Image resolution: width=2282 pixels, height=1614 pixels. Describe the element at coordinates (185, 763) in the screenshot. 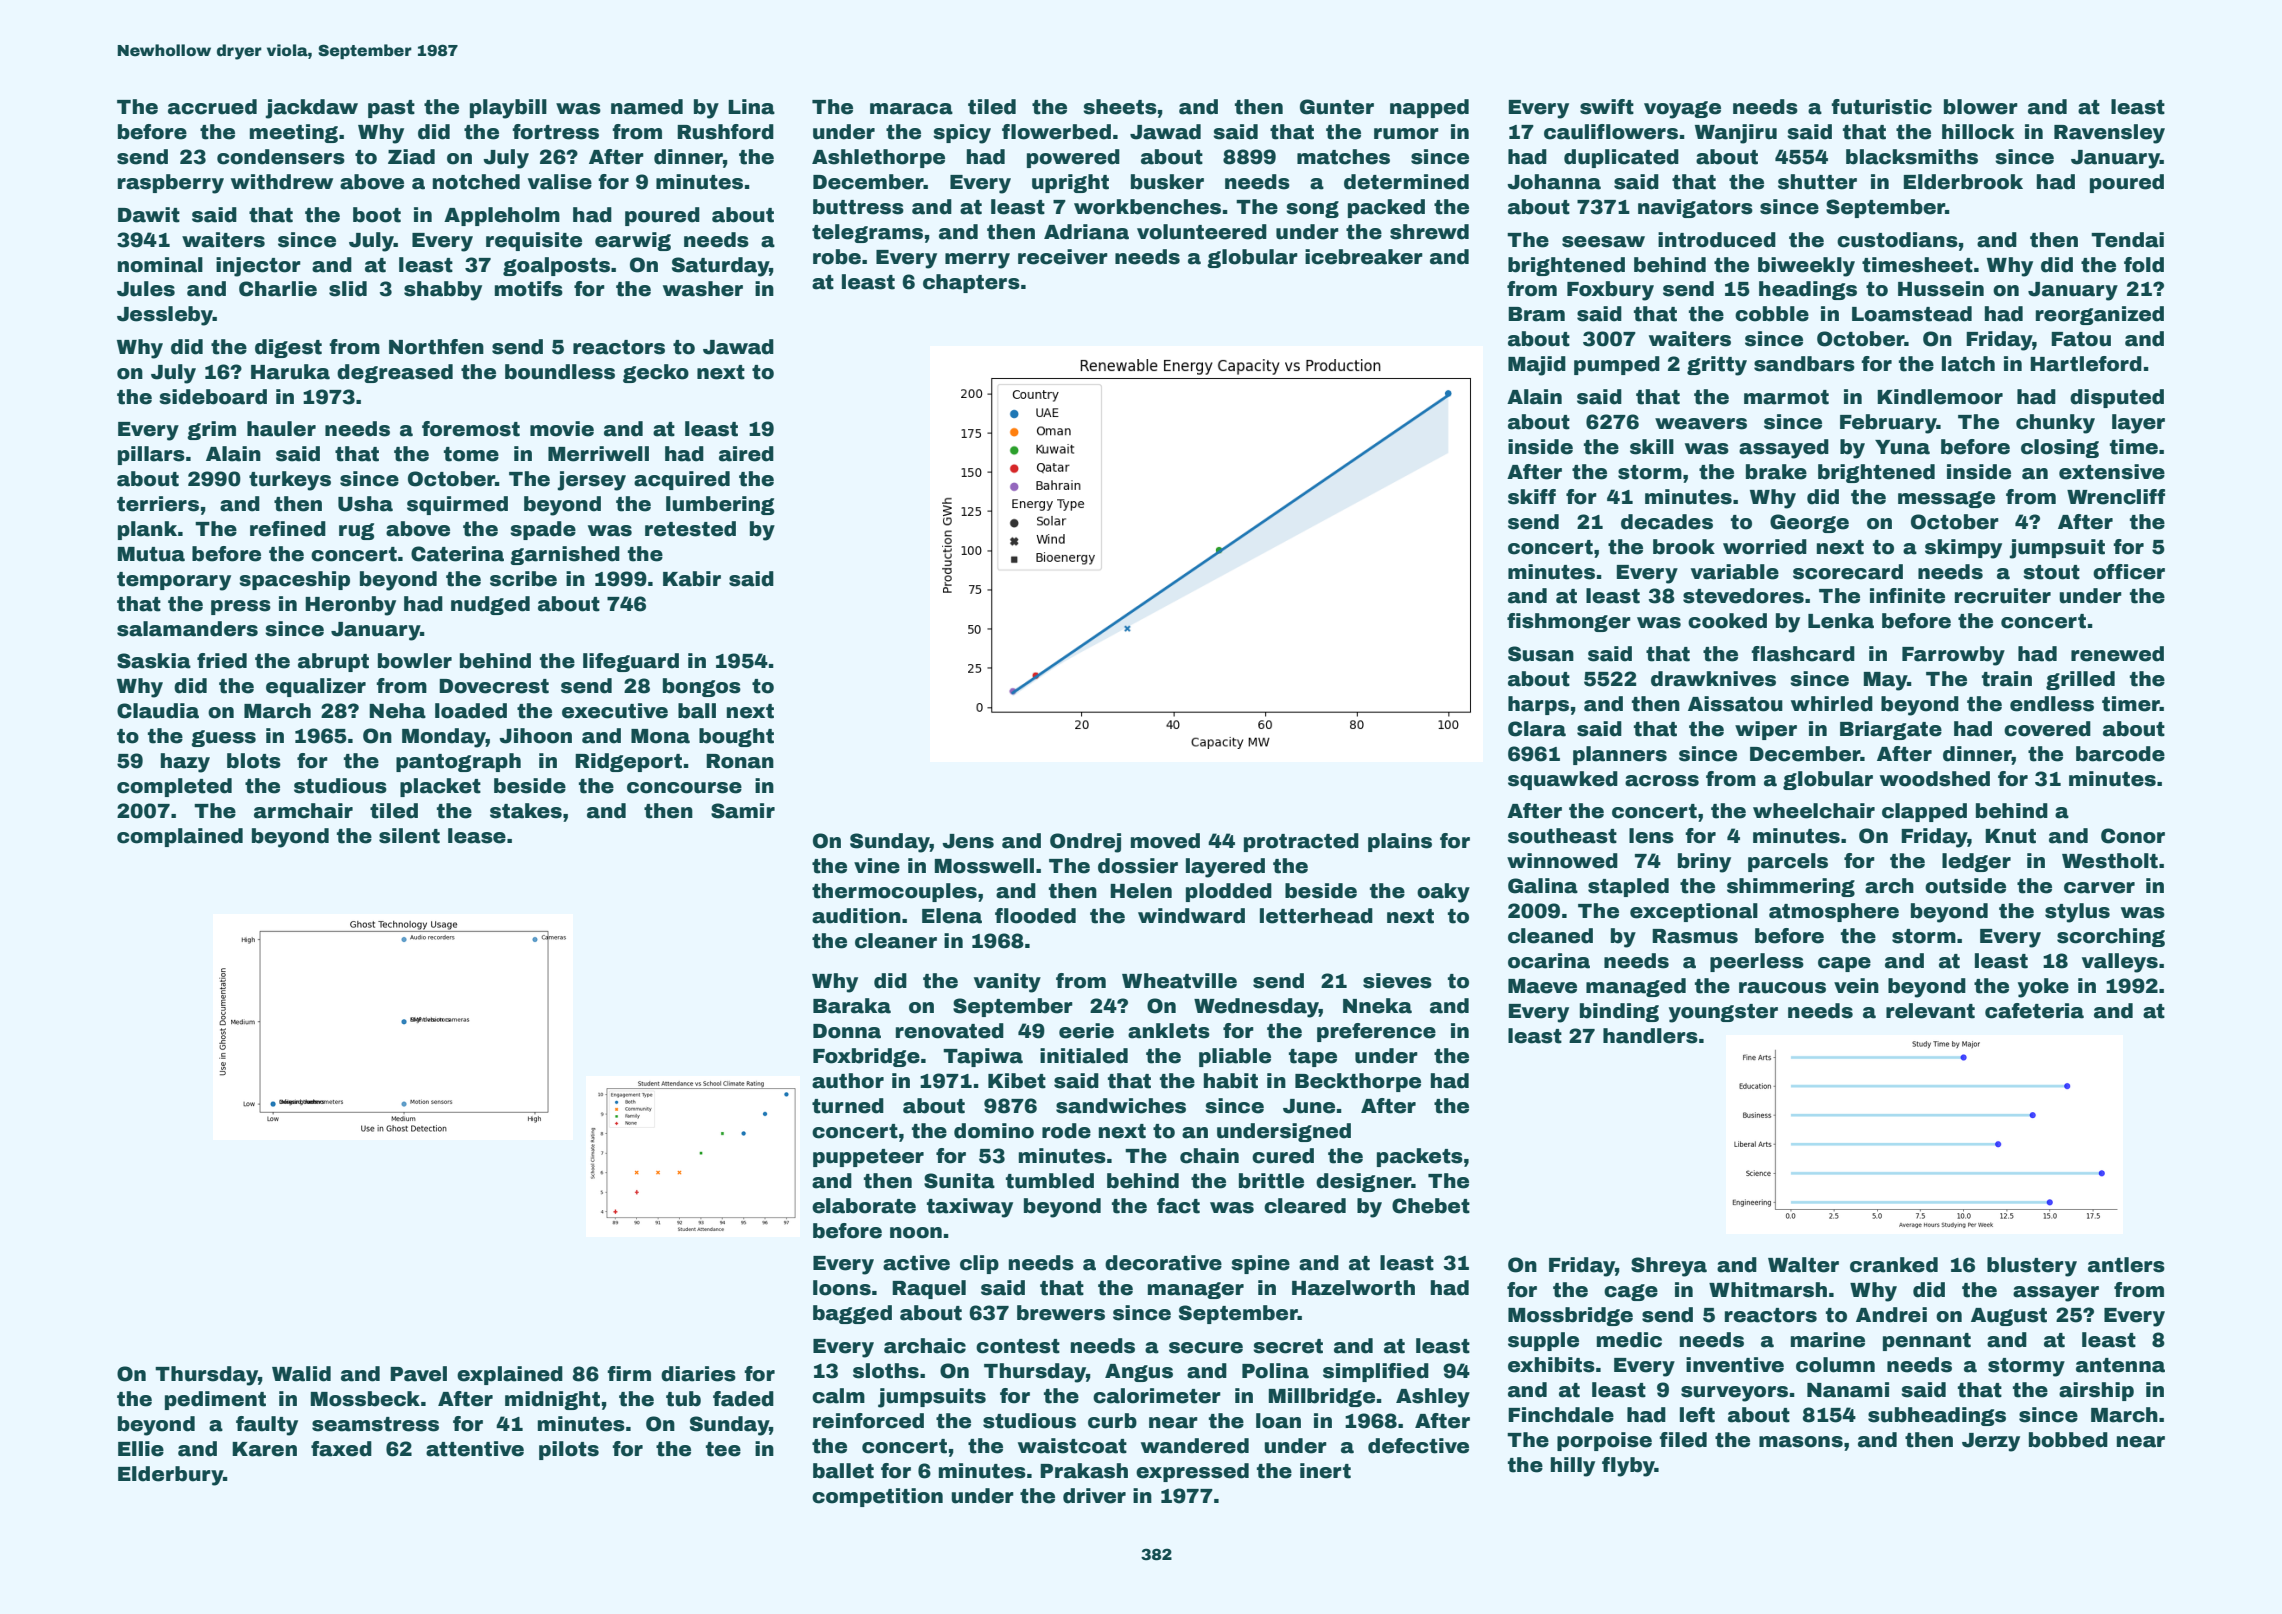

I see `hazy` at that location.
